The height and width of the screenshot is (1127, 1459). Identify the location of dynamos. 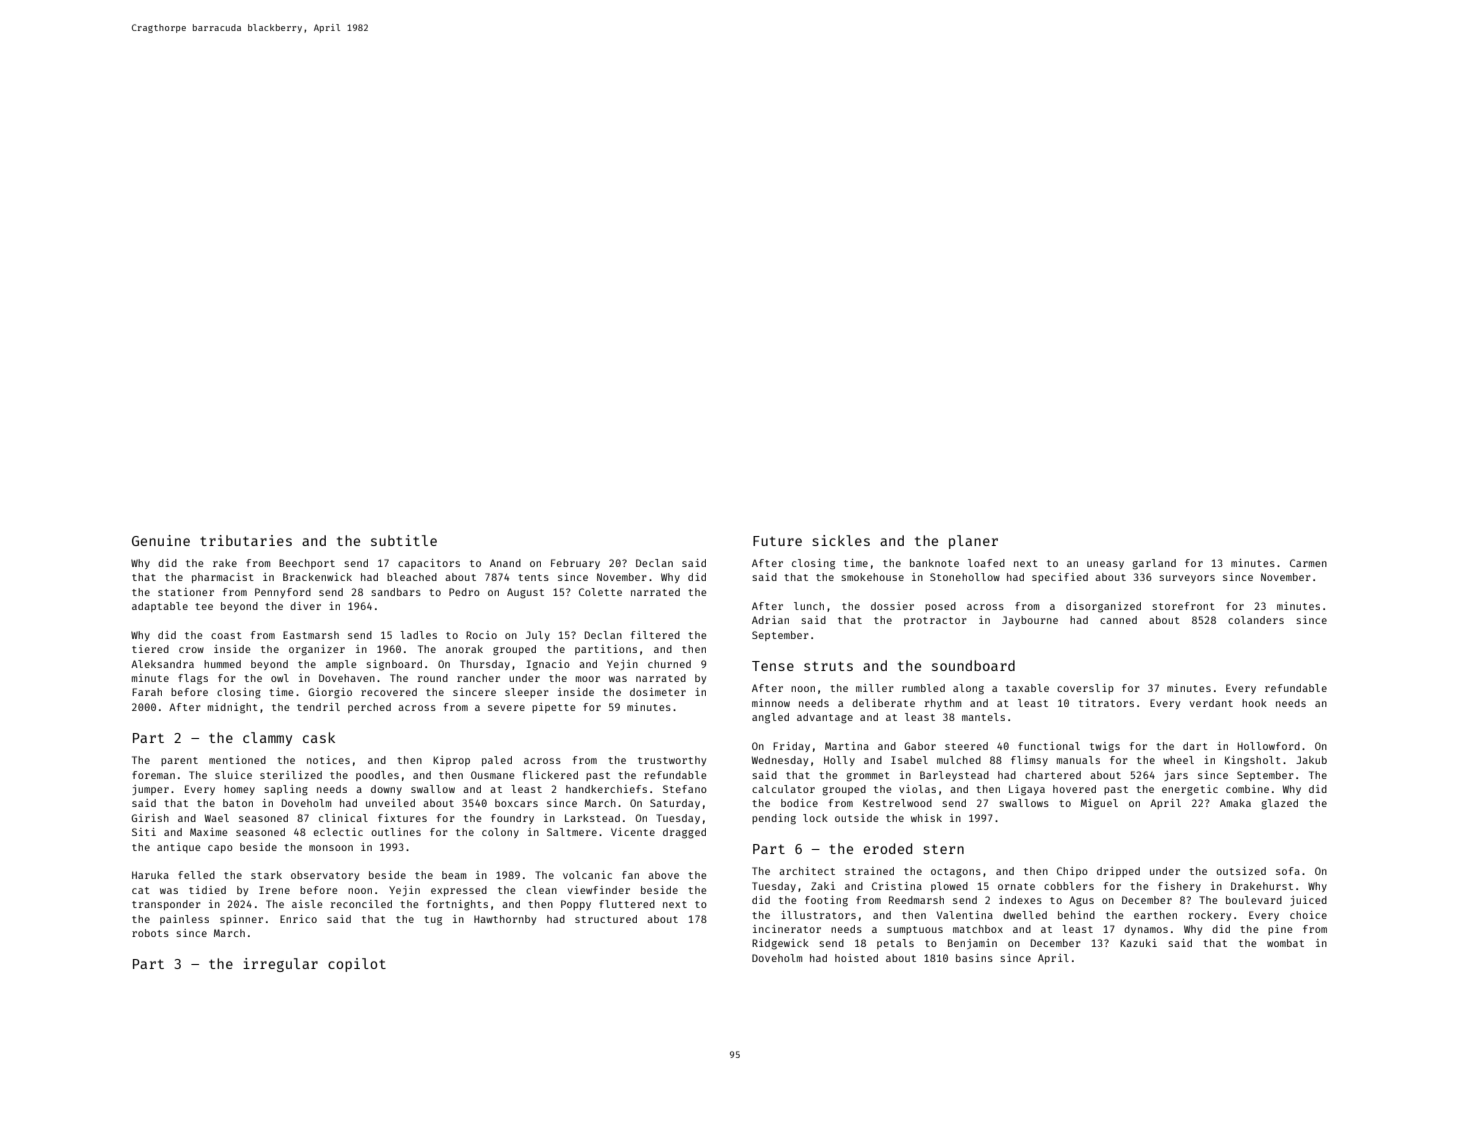
(1146, 930).
